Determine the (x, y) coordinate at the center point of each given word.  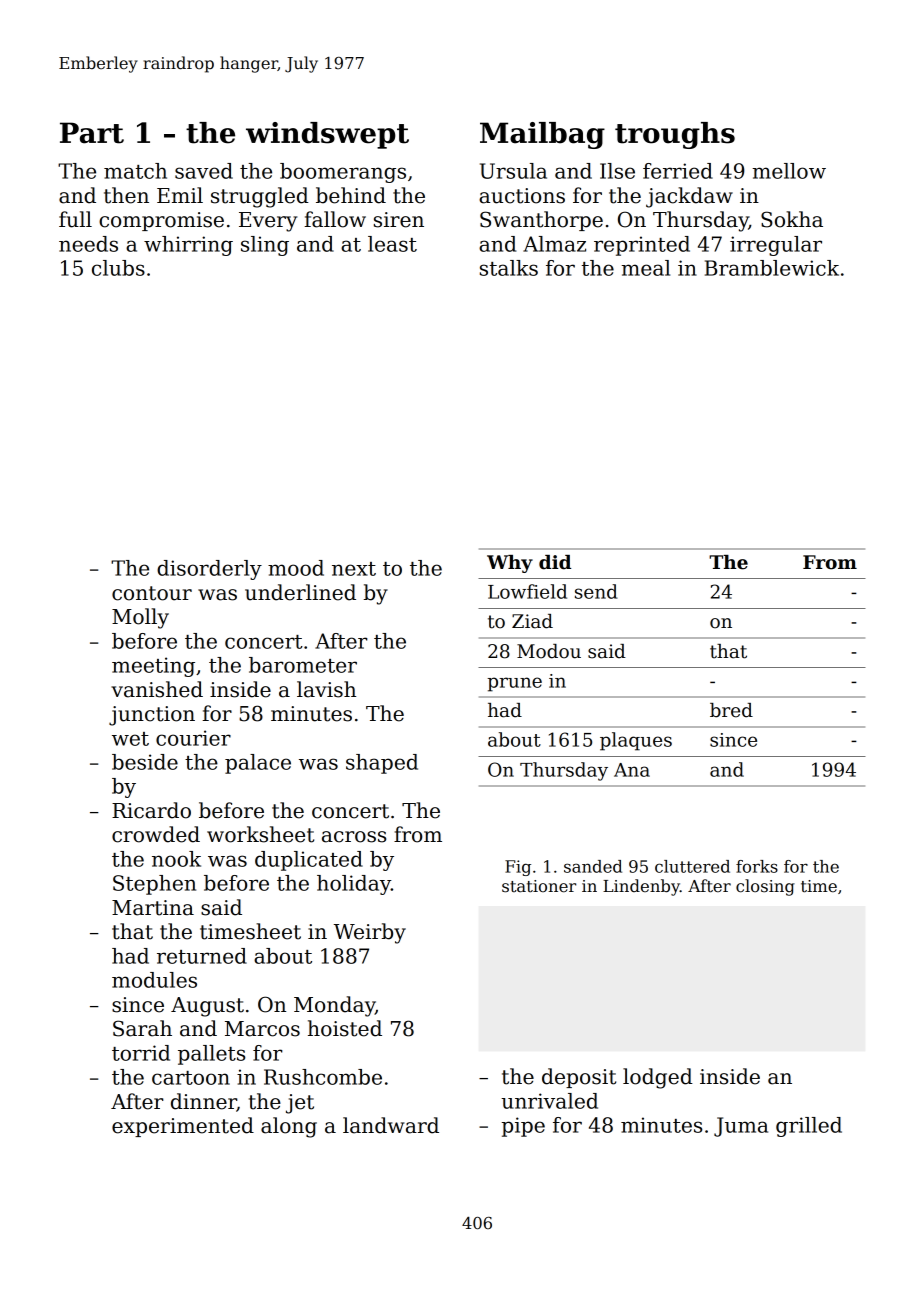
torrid (141, 1053)
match (135, 171)
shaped (382, 764)
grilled (809, 1127)
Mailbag (542, 135)
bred (731, 710)
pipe (523, 1127)
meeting (153, 667)
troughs (675, 135)
